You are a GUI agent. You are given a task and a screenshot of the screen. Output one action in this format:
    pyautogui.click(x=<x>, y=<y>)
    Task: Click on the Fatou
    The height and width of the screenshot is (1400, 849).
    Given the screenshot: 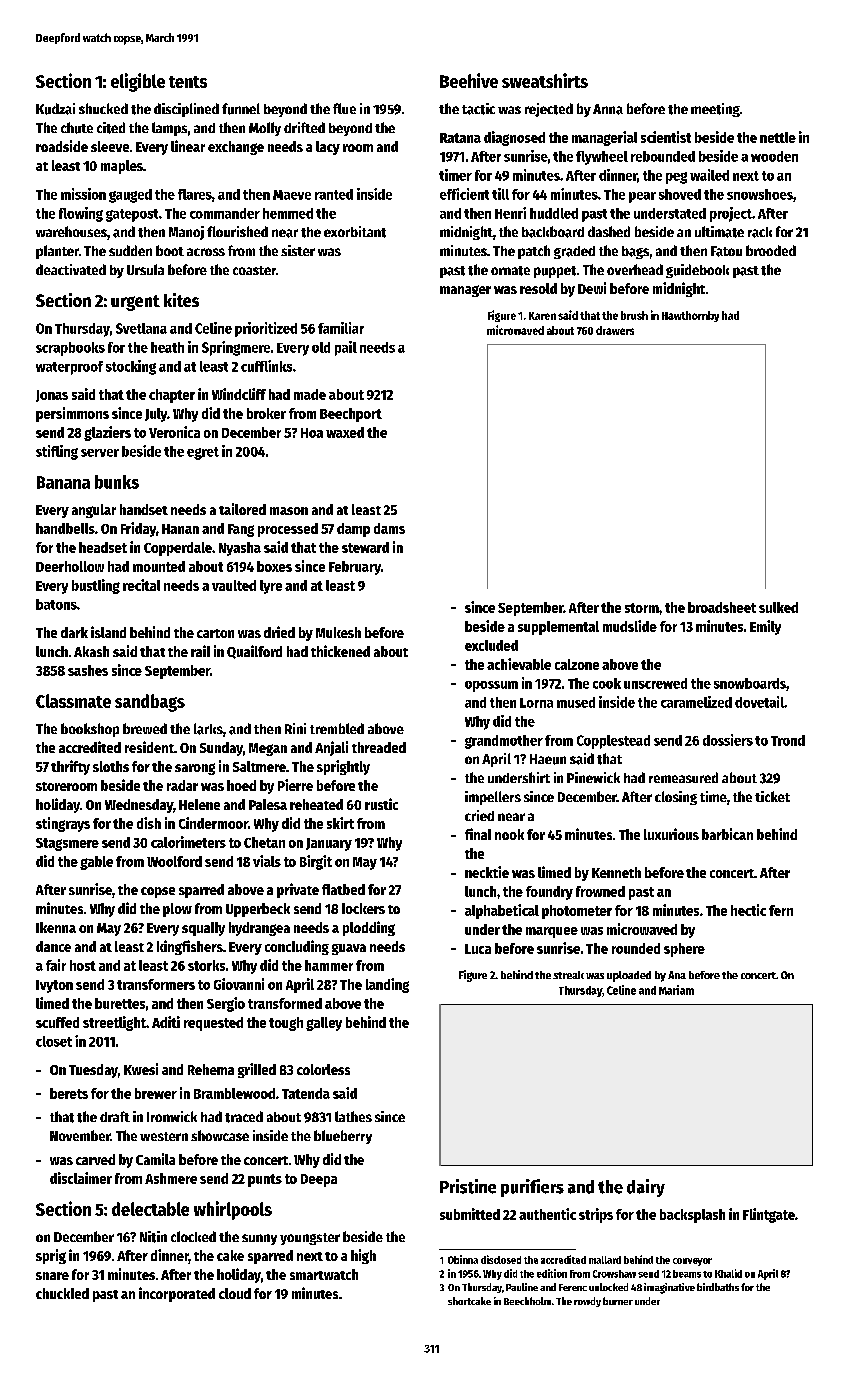 What is the action you would take?
    pyautogui.click(x=726, y=251)
